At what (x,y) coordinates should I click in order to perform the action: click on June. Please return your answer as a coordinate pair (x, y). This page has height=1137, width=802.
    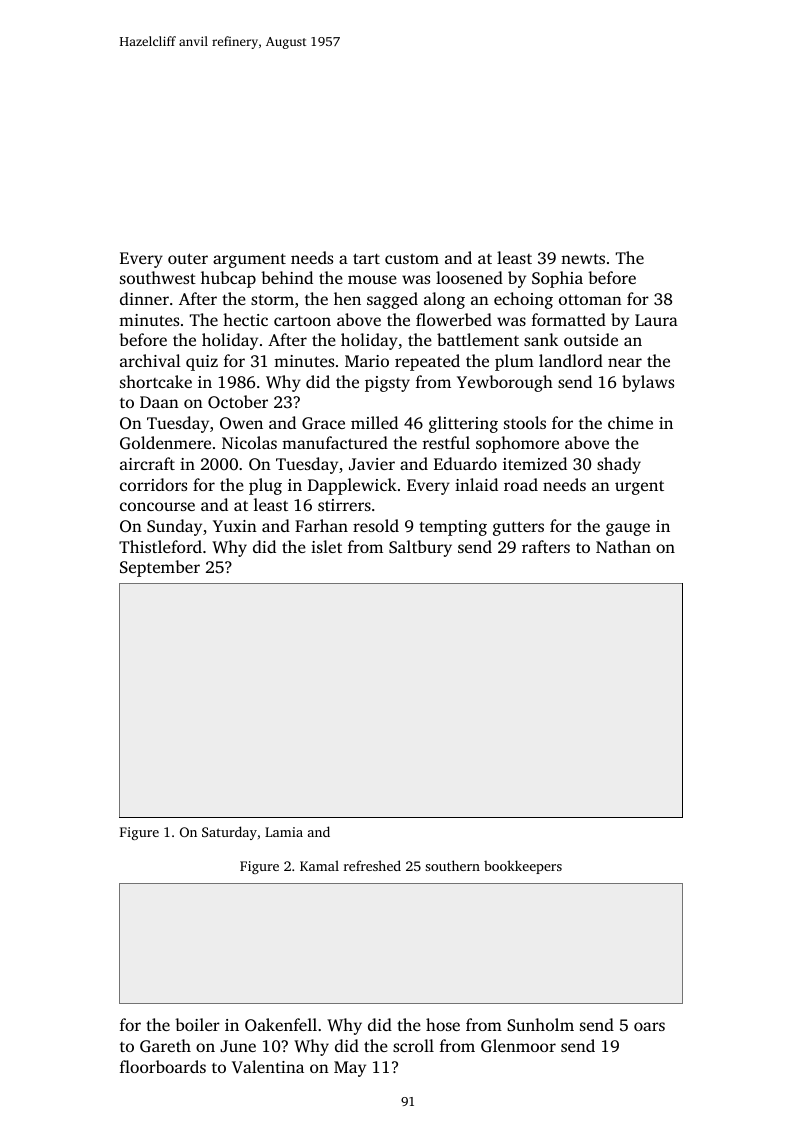
    Looking at the image, I should click on (238, 1046).
